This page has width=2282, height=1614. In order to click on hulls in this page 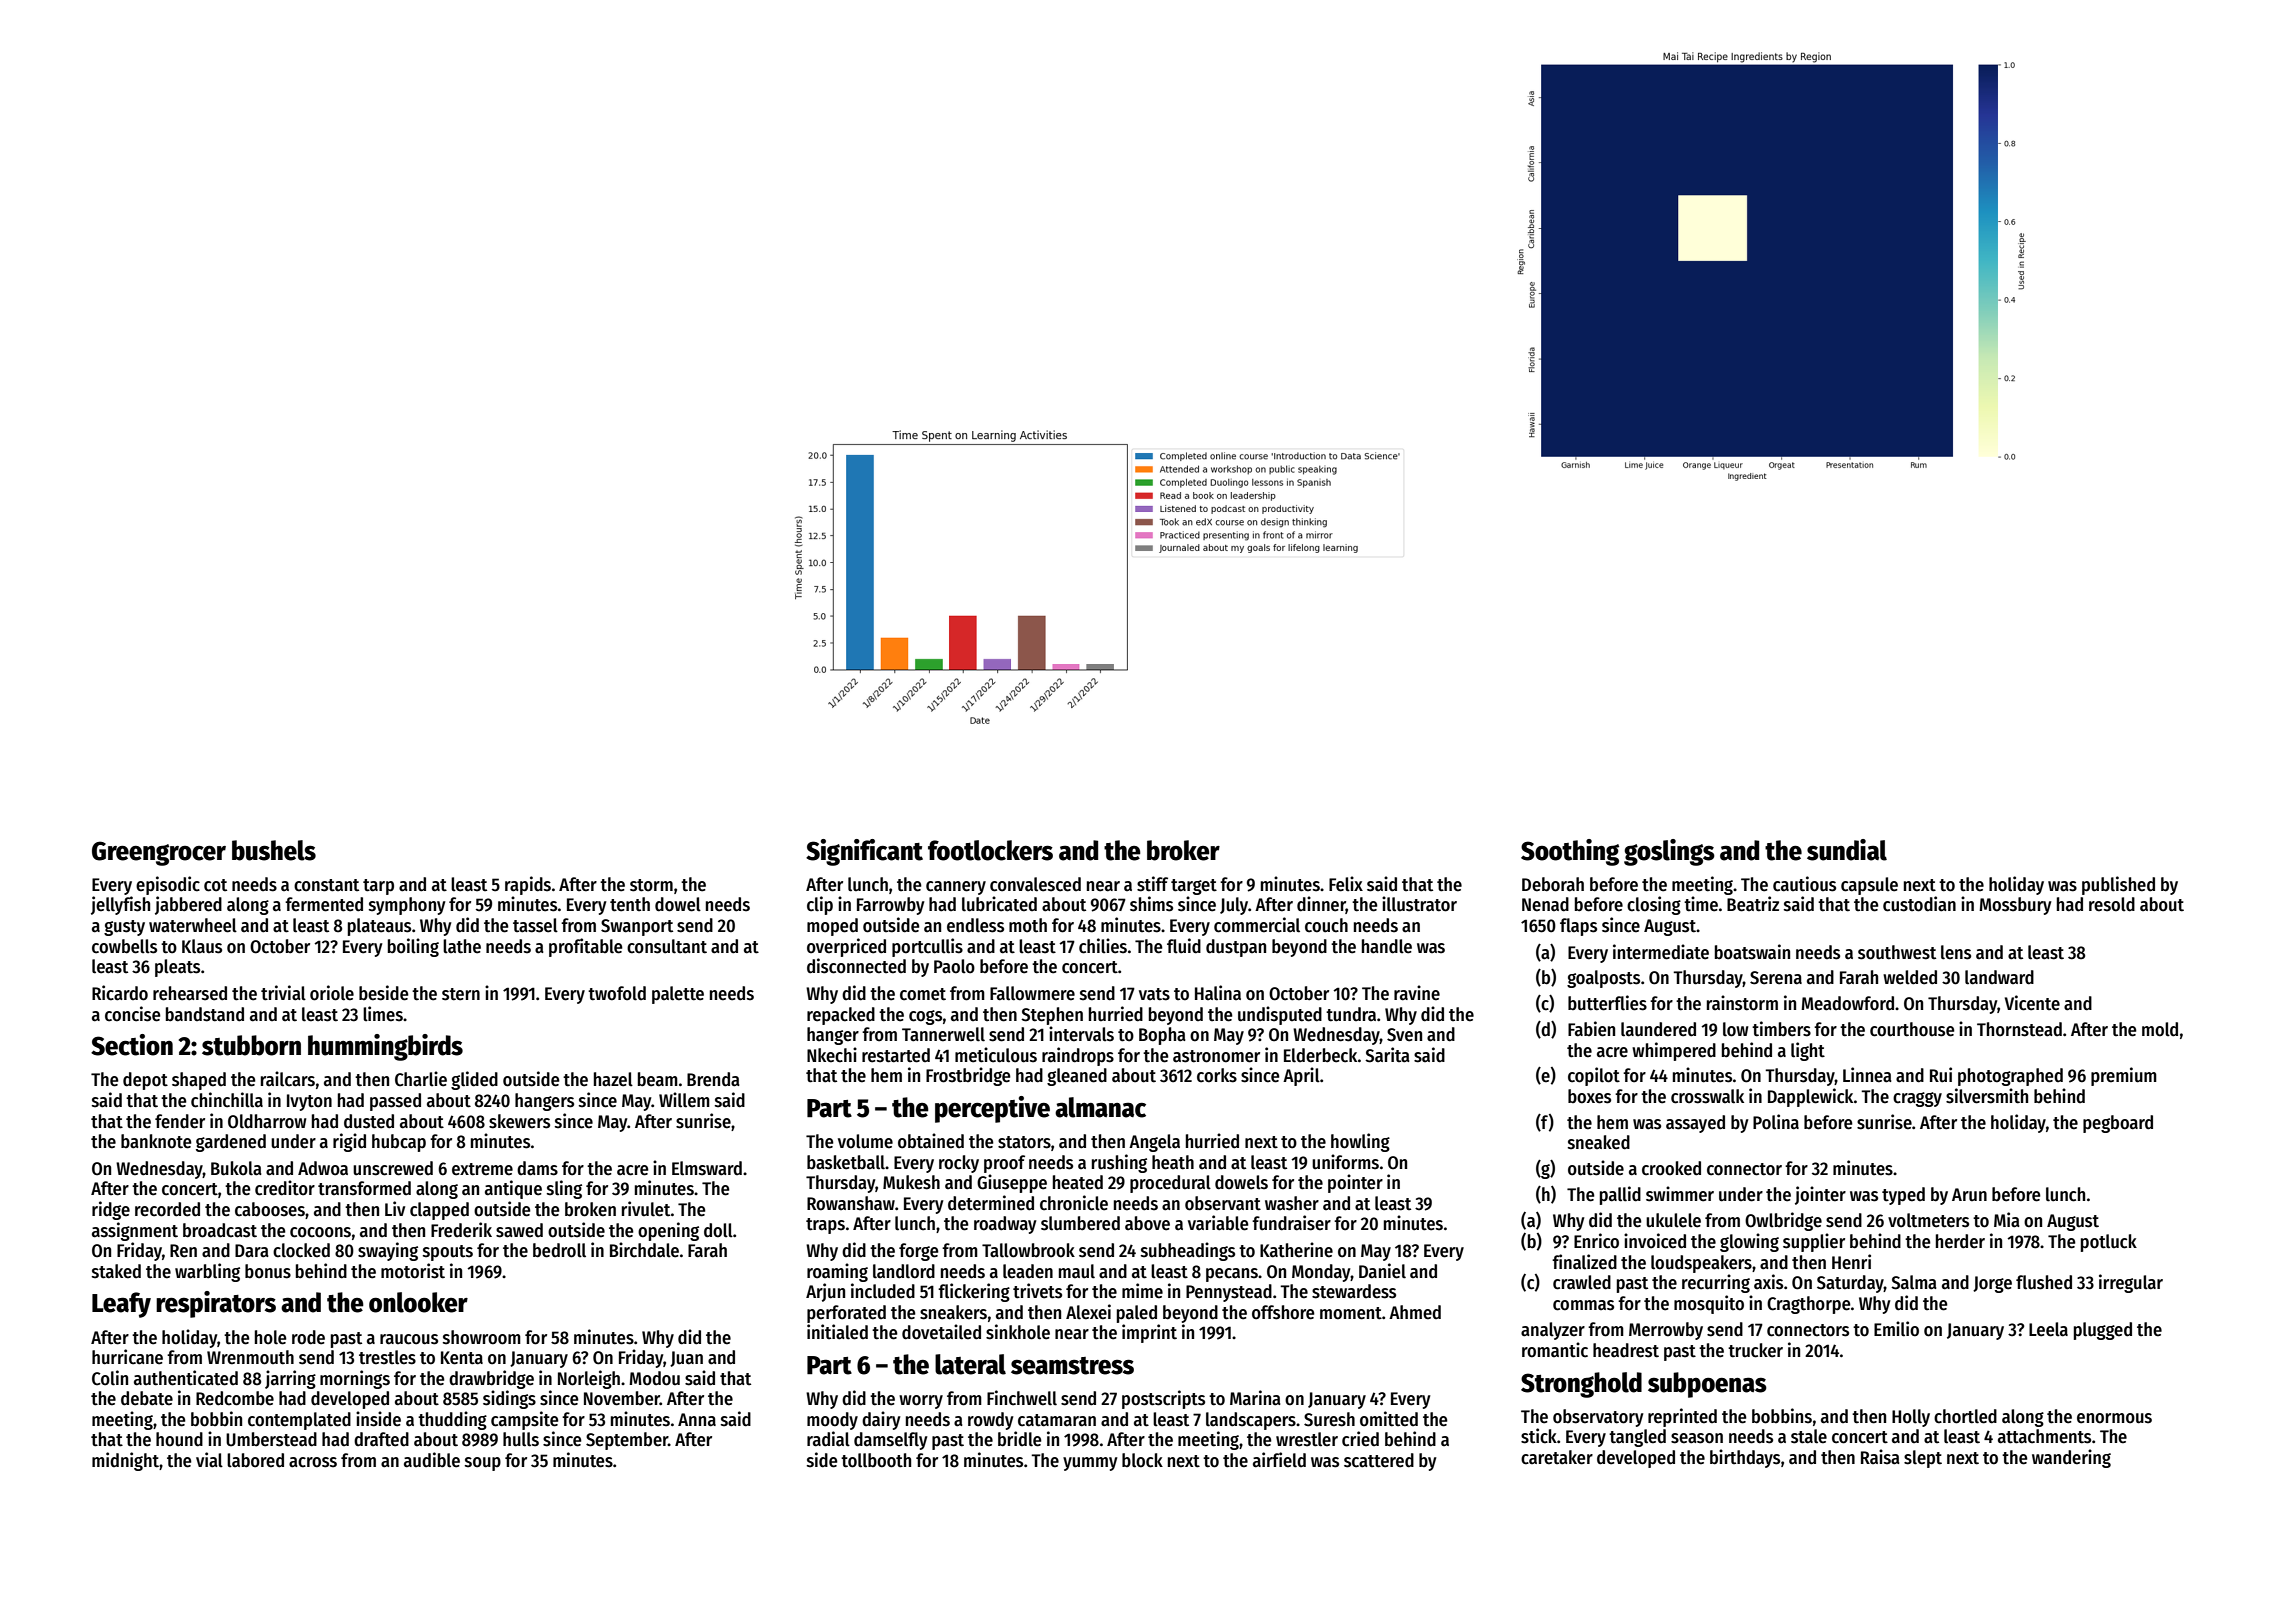, I will do `click(521, 1439)`.
